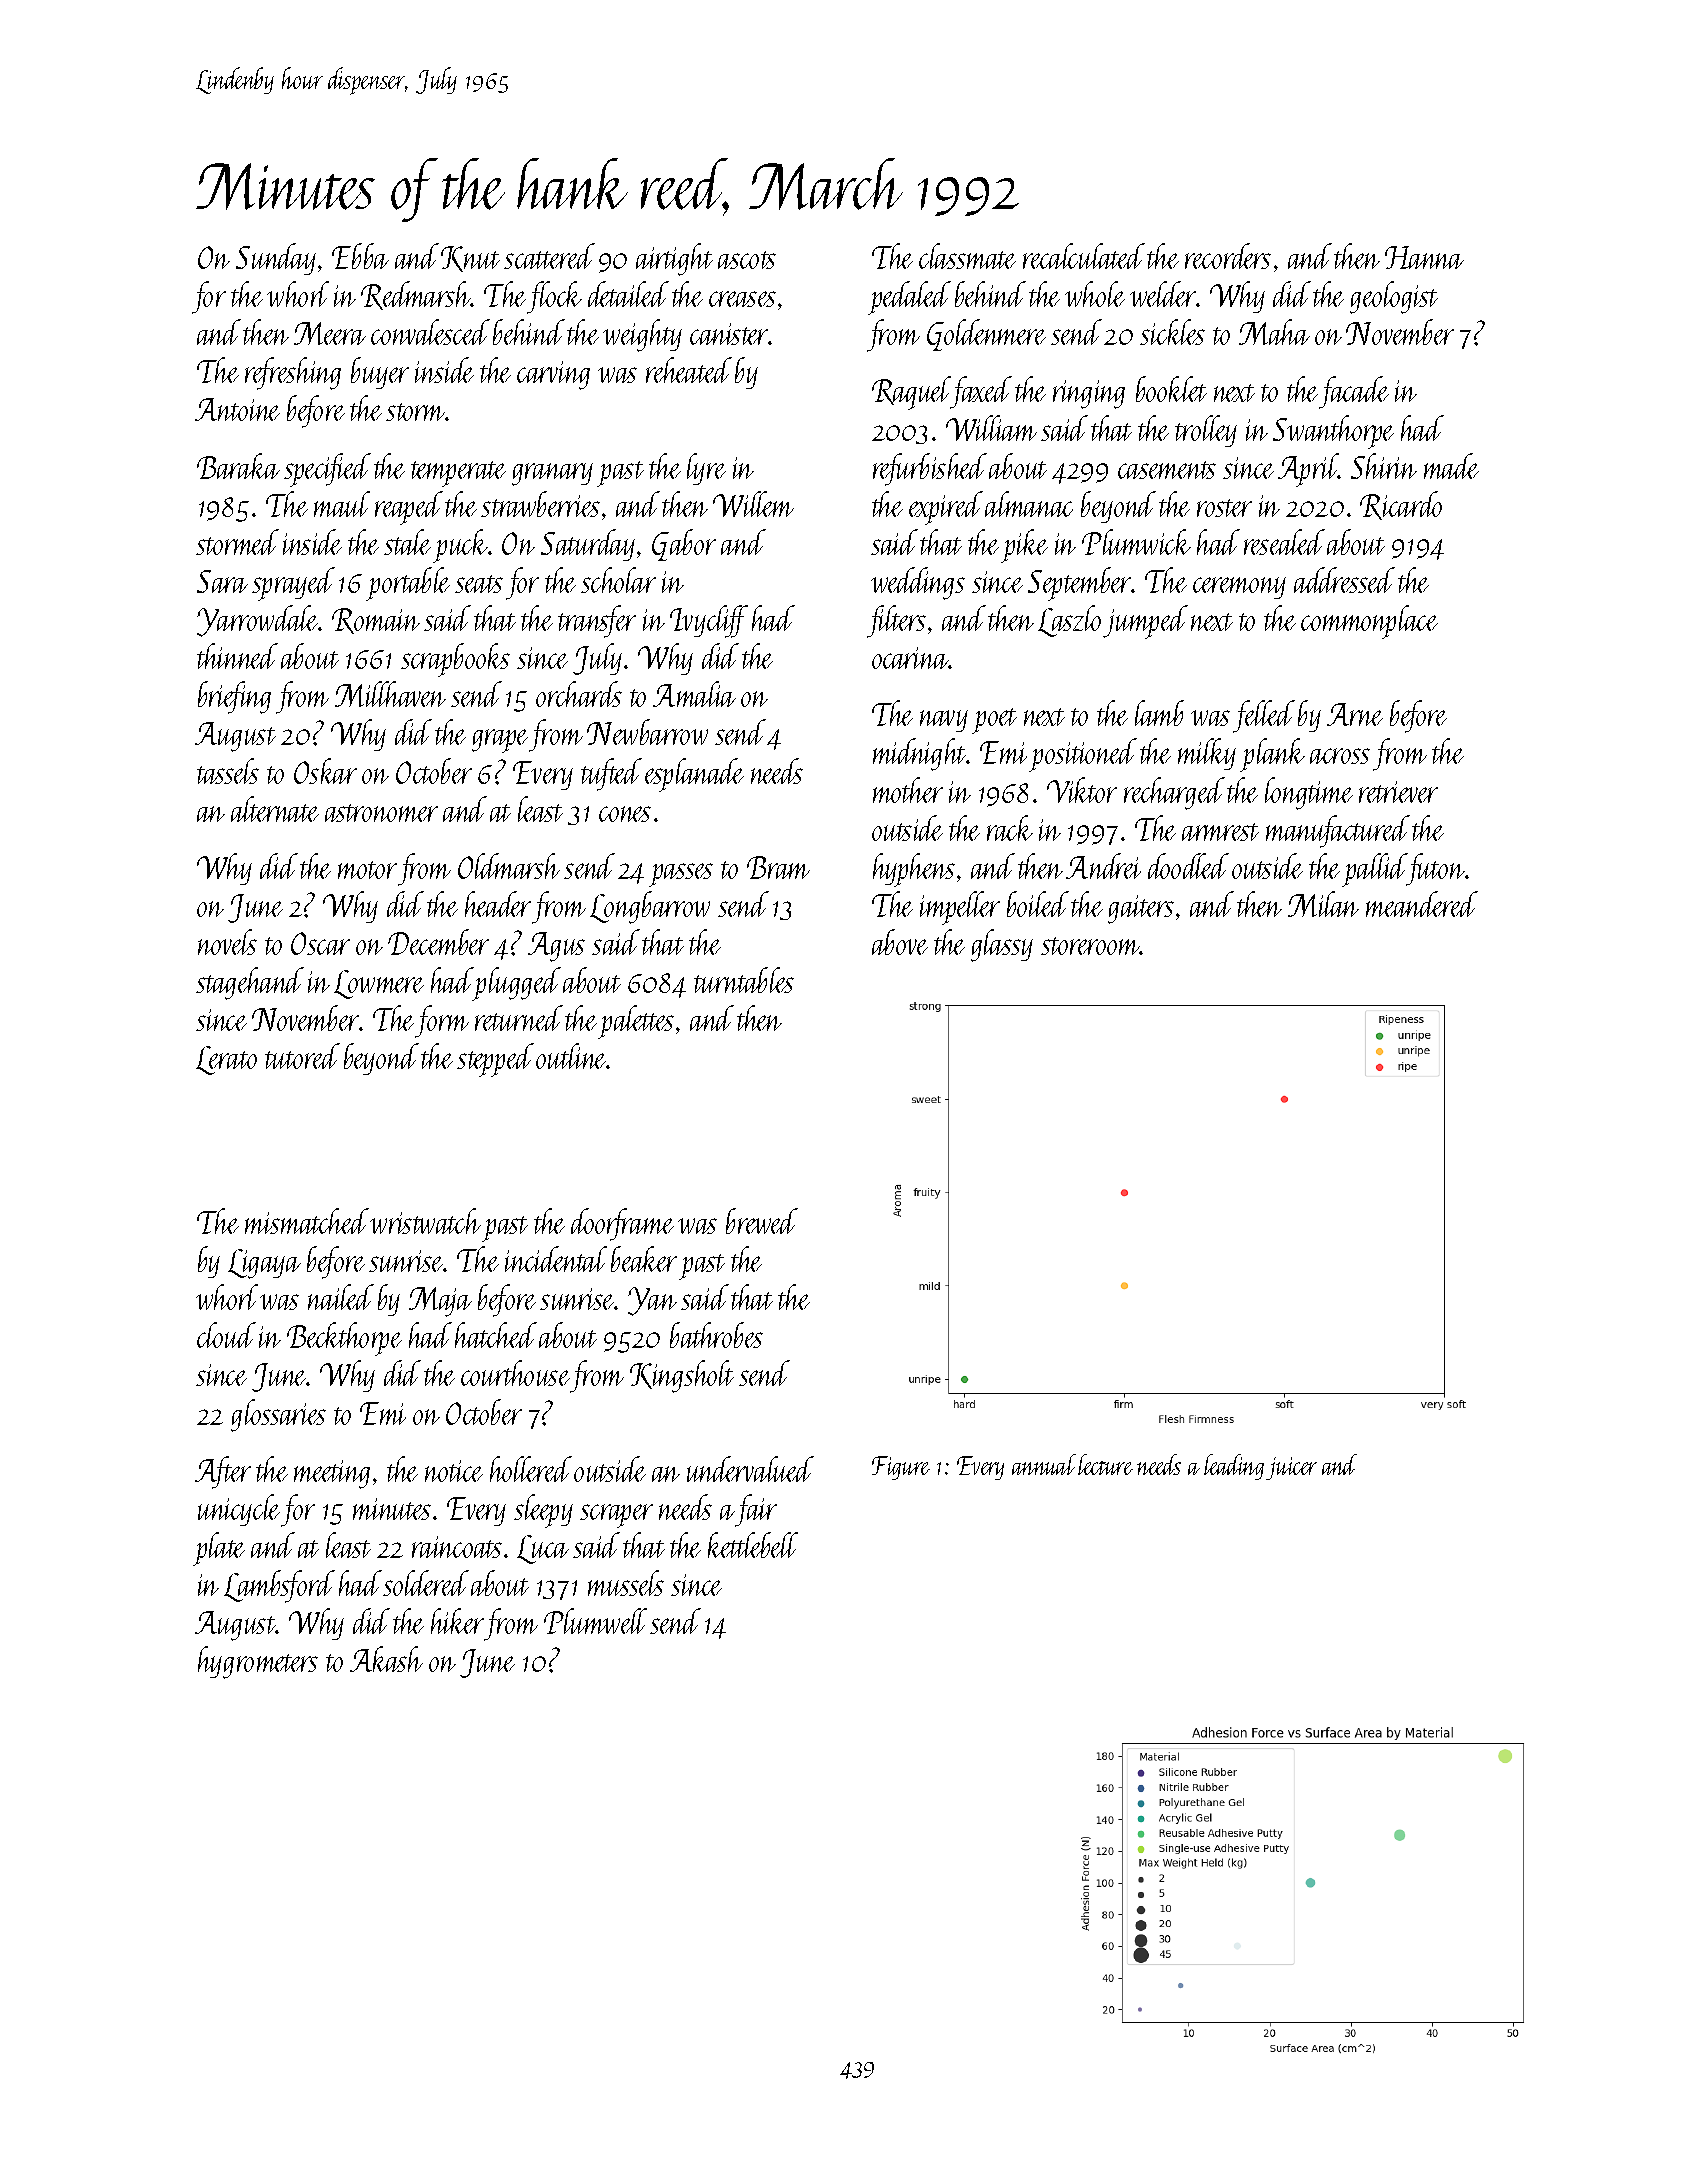  I want to click on storeroom, so click(1090, 946).
